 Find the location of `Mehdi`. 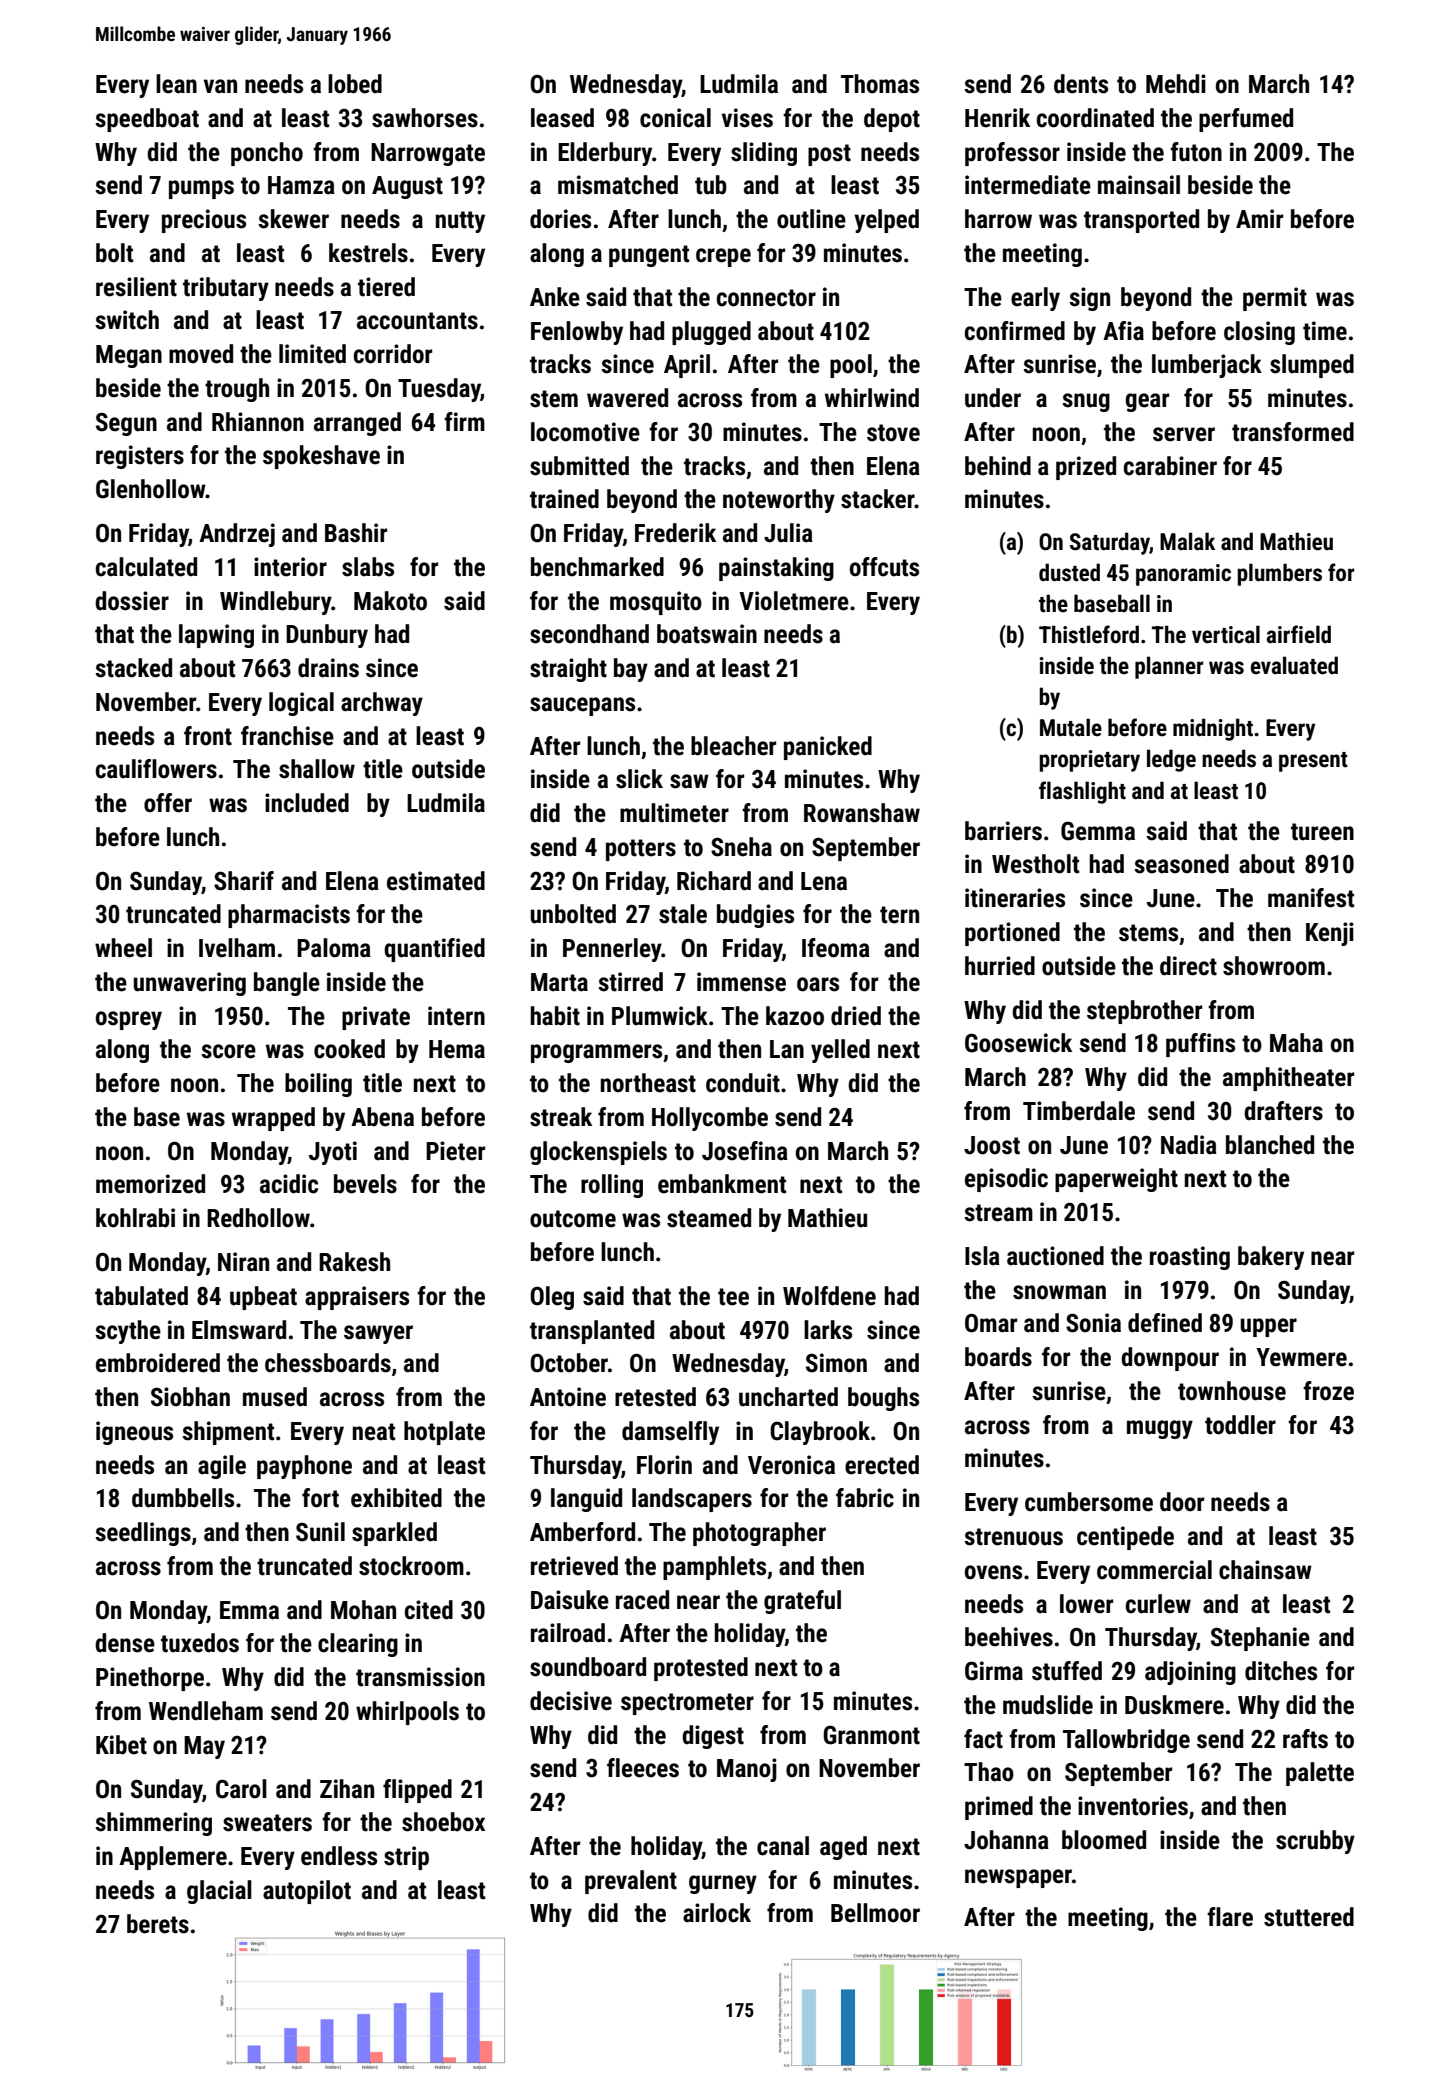

Mehdi is located at coordinates (1176, 84).
